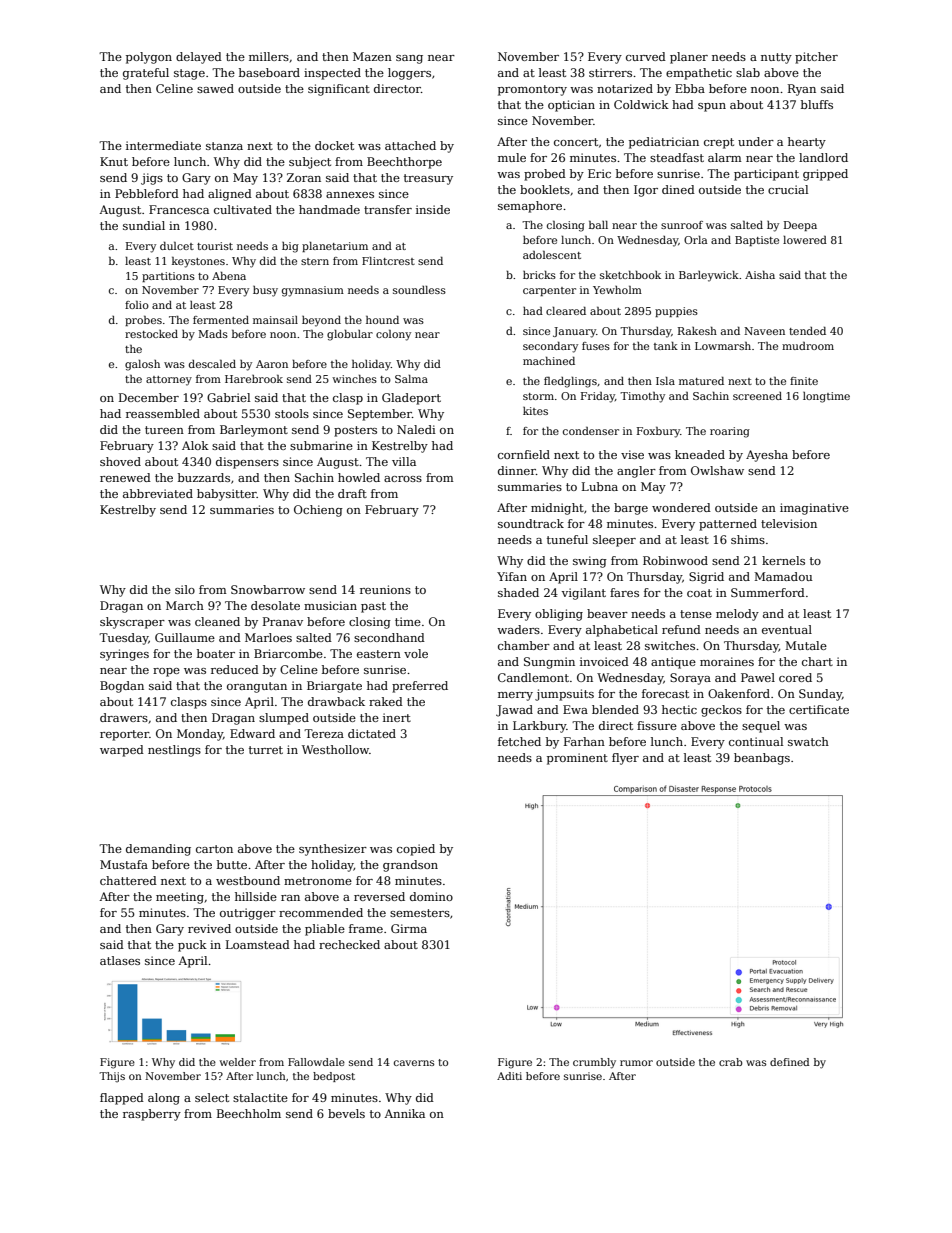 The height and width of the screenshot is (1233, 952). What do you see at coordinates (518, 629) in the screenshot?
I see `waders` at bounding box center [518, 629].
